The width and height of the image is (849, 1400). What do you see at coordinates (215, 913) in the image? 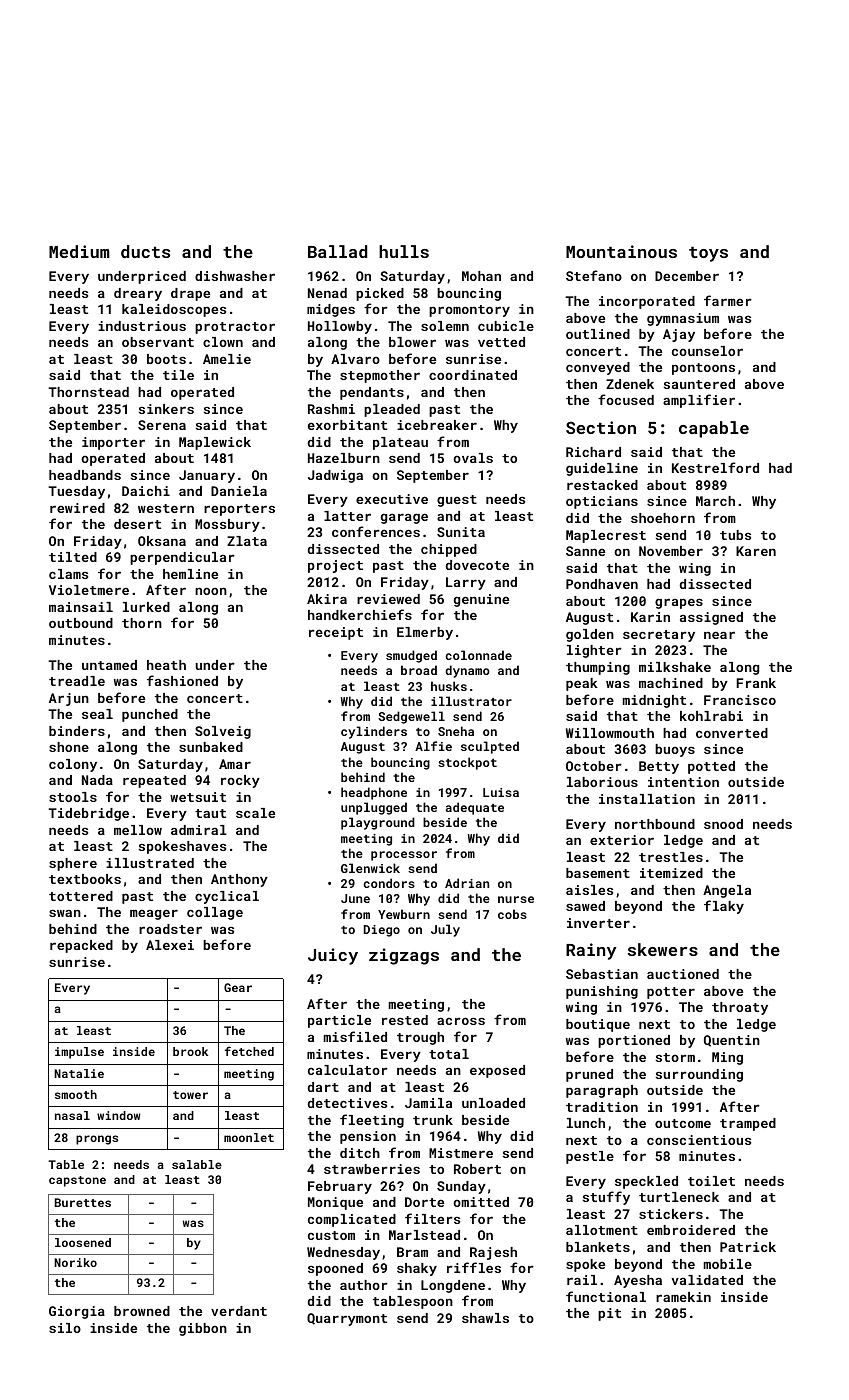
I see `collage` at bounding box center [215, 913].
